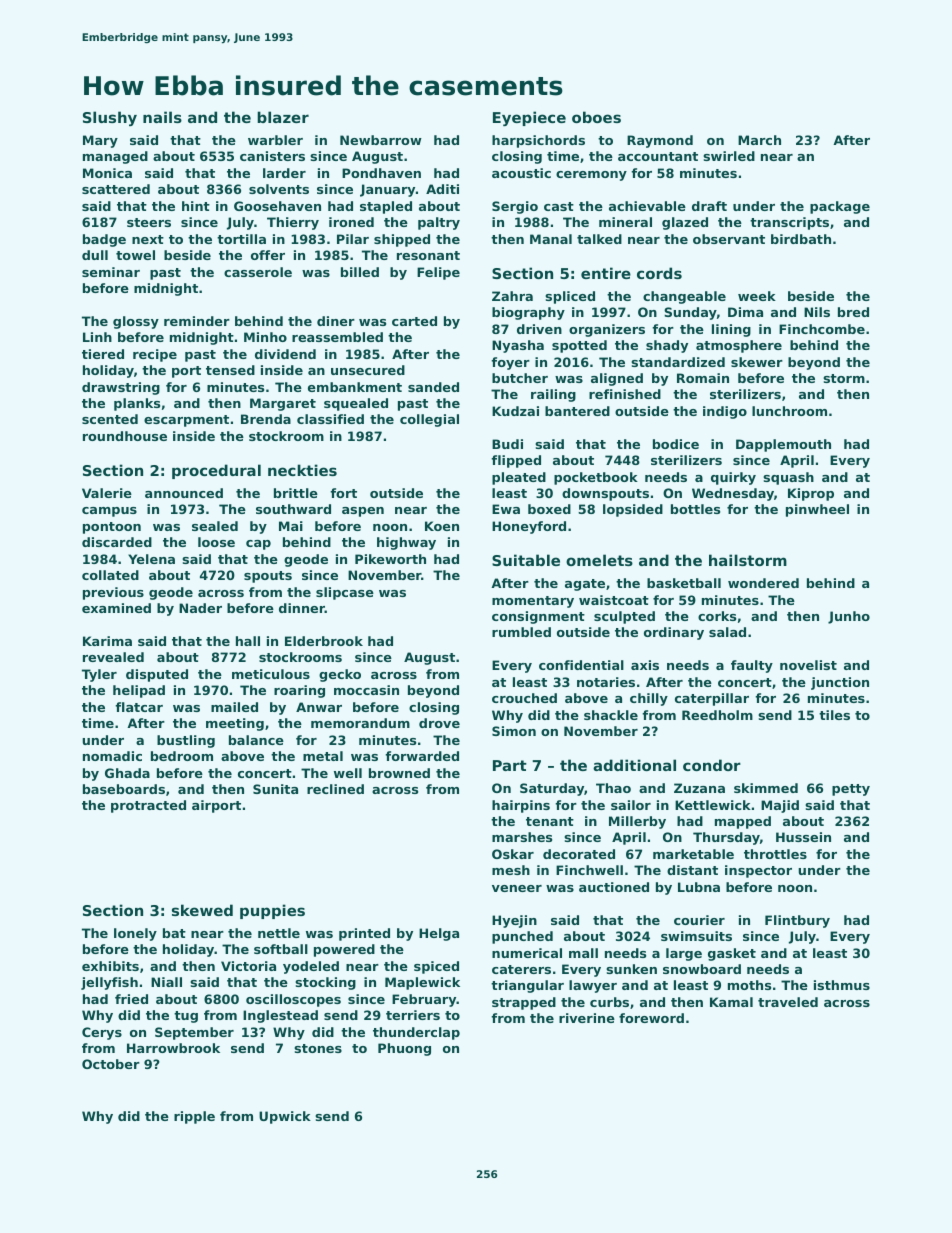 The image size is (952, 1233). What do you see at coordinates (285, 1117) in the screenshot?
I see `Upwick` at bounding box center [285, 1117].
